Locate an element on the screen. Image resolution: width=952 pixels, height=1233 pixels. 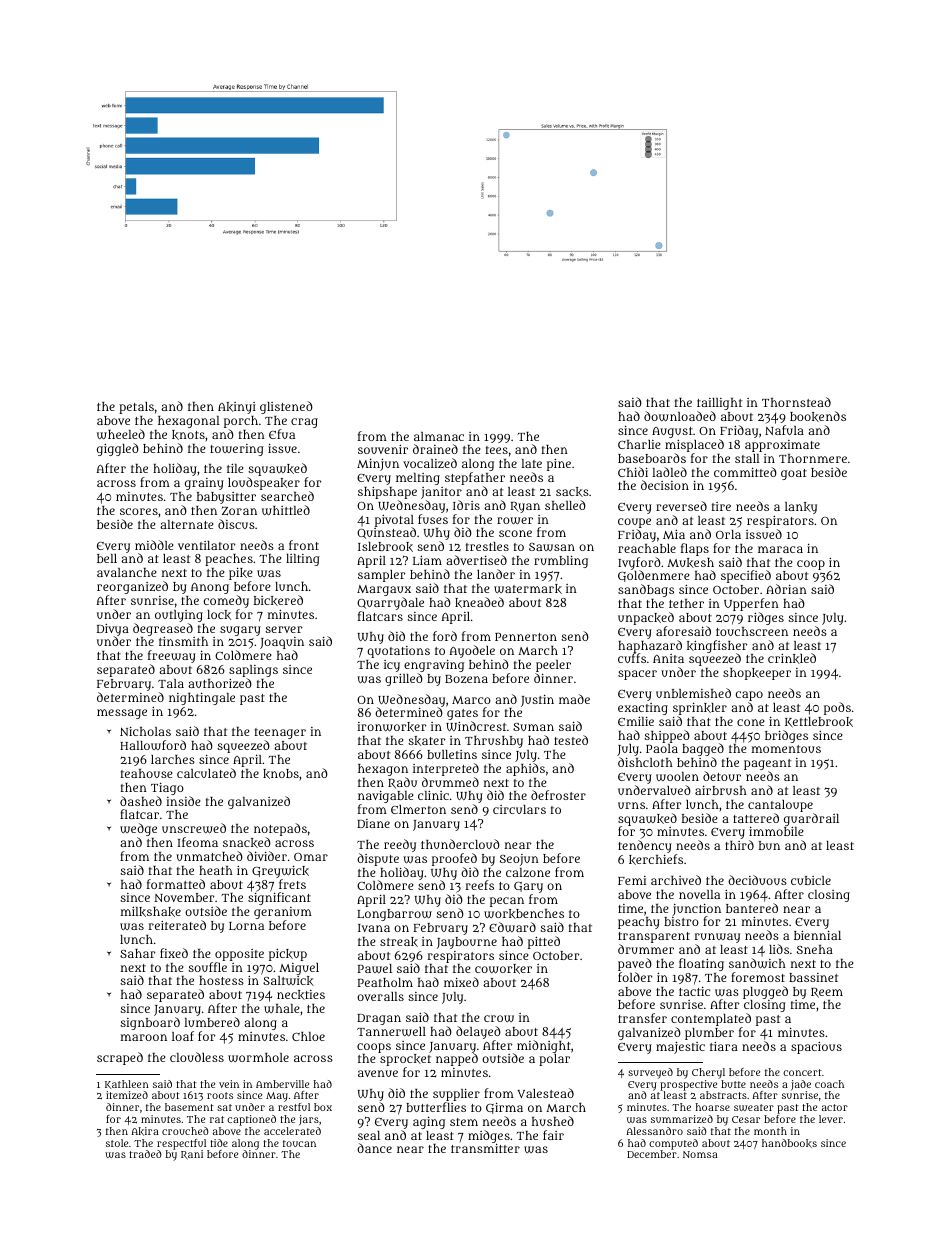
bistro is located at coordinates (681, 921).
